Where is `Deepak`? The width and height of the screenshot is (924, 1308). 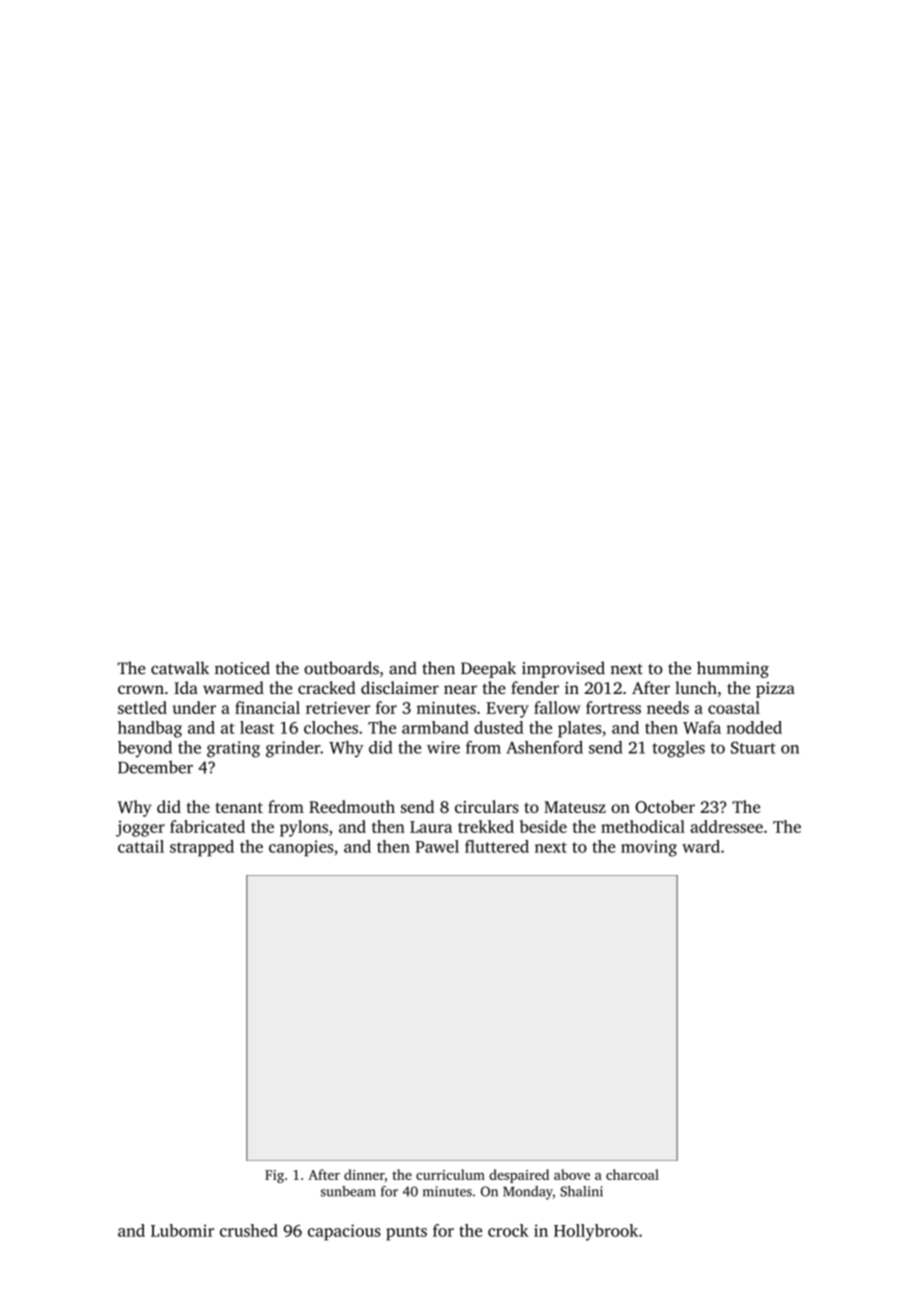
Deepak is located at coordinates (488, 669).
